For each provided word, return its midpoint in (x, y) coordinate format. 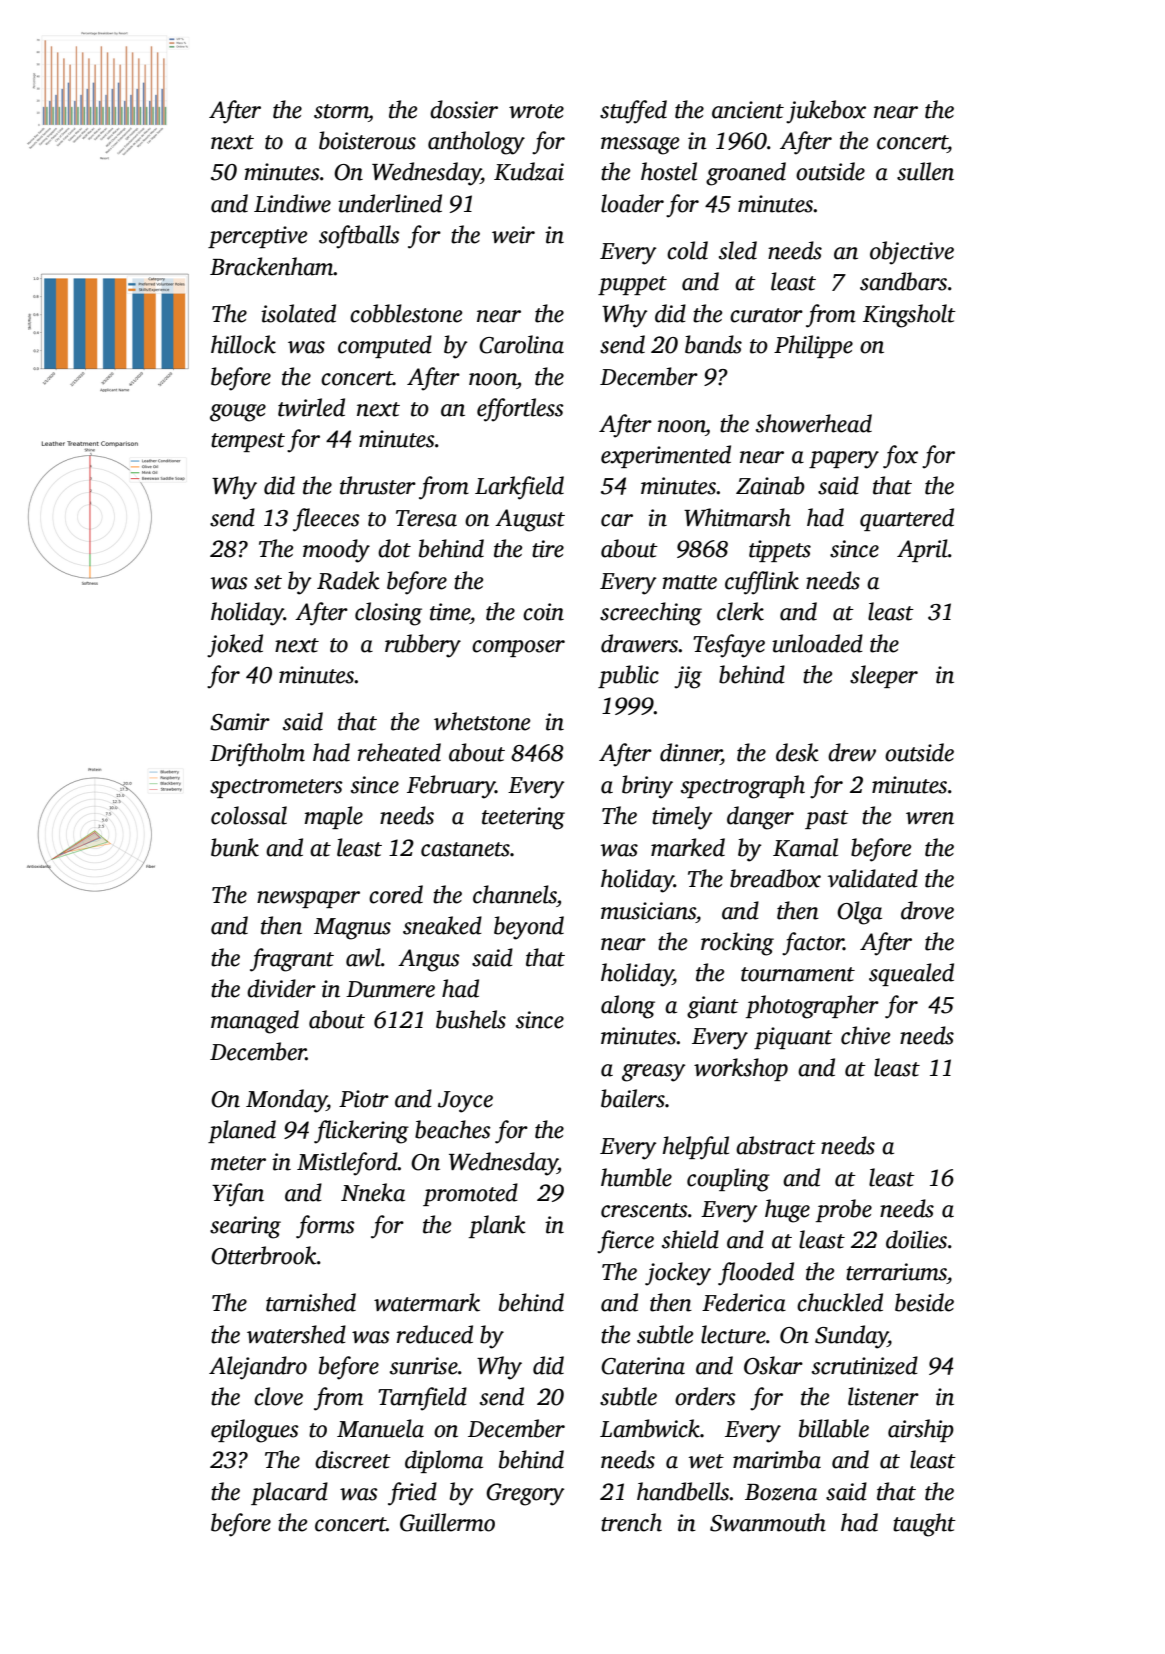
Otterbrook (264, 1255)
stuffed (633, 112)
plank (497, 1226)
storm (341, 111)
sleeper (884, 676)
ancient (748, 110)
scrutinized (865, 1365)
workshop (741, 1069)
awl (363, 957)
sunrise (424, 1366)
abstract (776, 1145)
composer (518, 648)
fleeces (326, 520)
